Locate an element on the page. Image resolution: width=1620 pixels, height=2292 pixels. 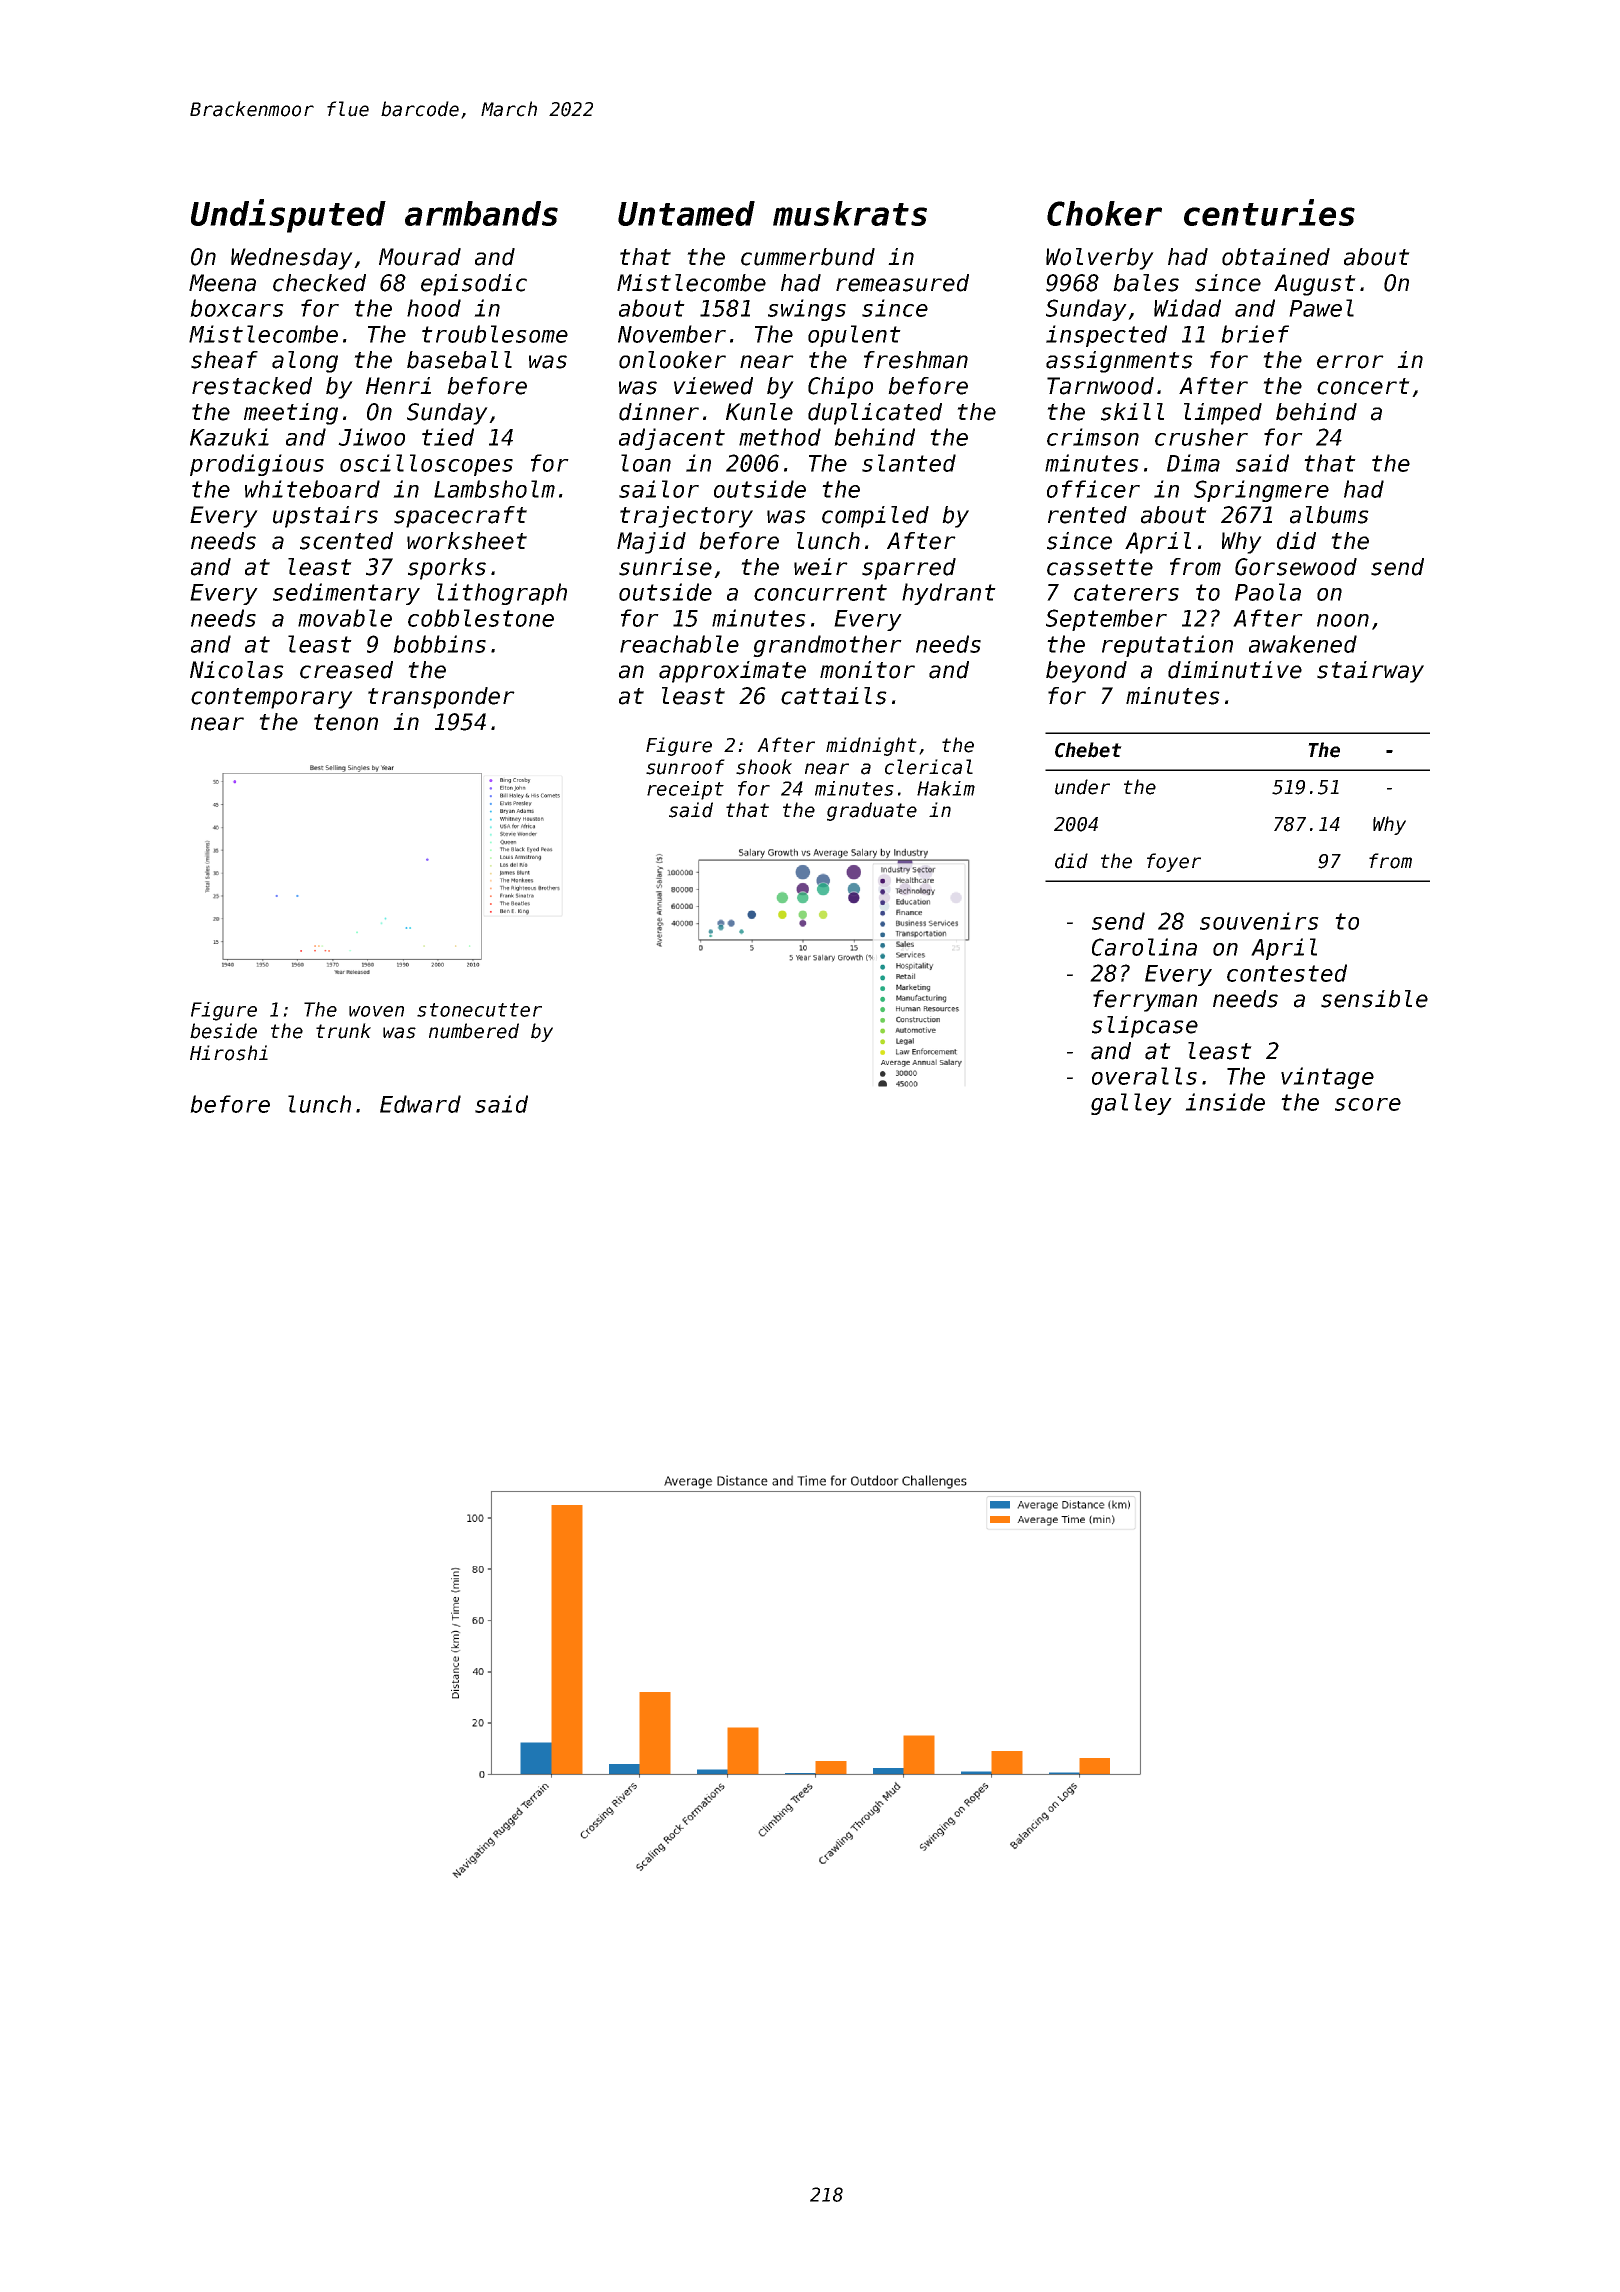
compiled is located at coordinates (875, 517).
